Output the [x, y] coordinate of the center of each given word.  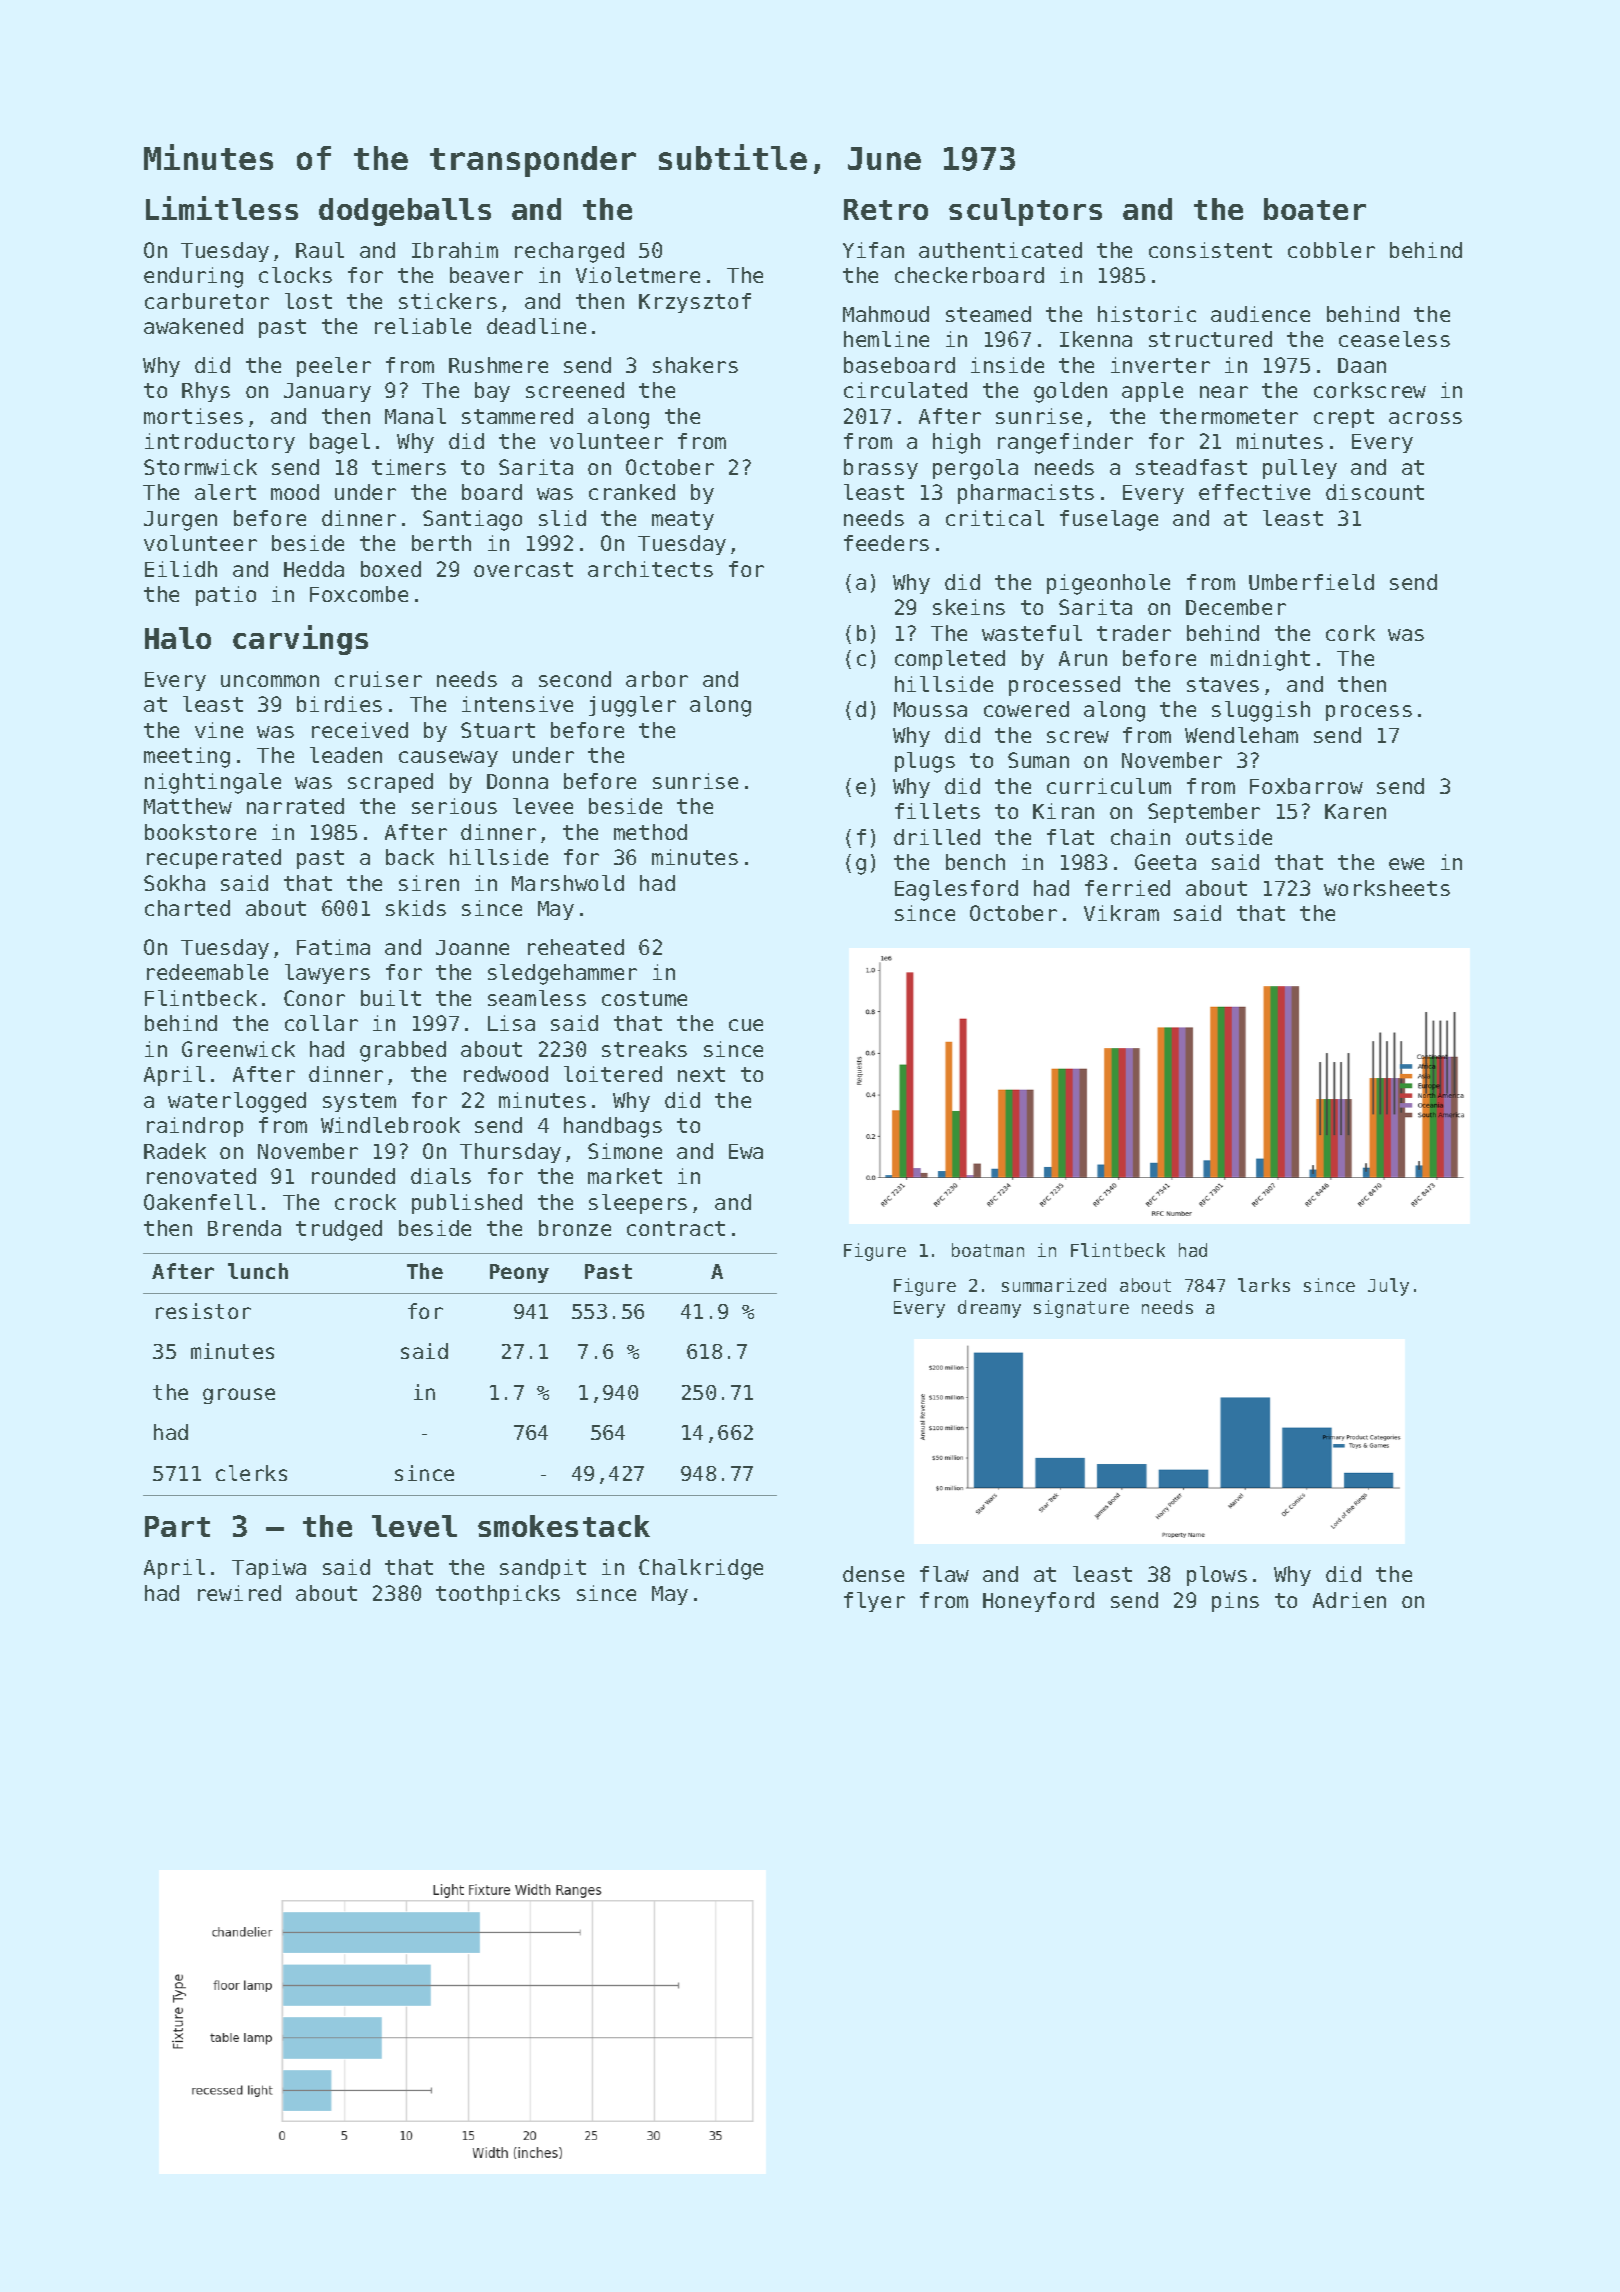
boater [1315, 209]
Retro [886, 209]
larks [1264, 1285]
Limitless [222, 208]
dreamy [989, 1309]
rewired [239, 1593]
